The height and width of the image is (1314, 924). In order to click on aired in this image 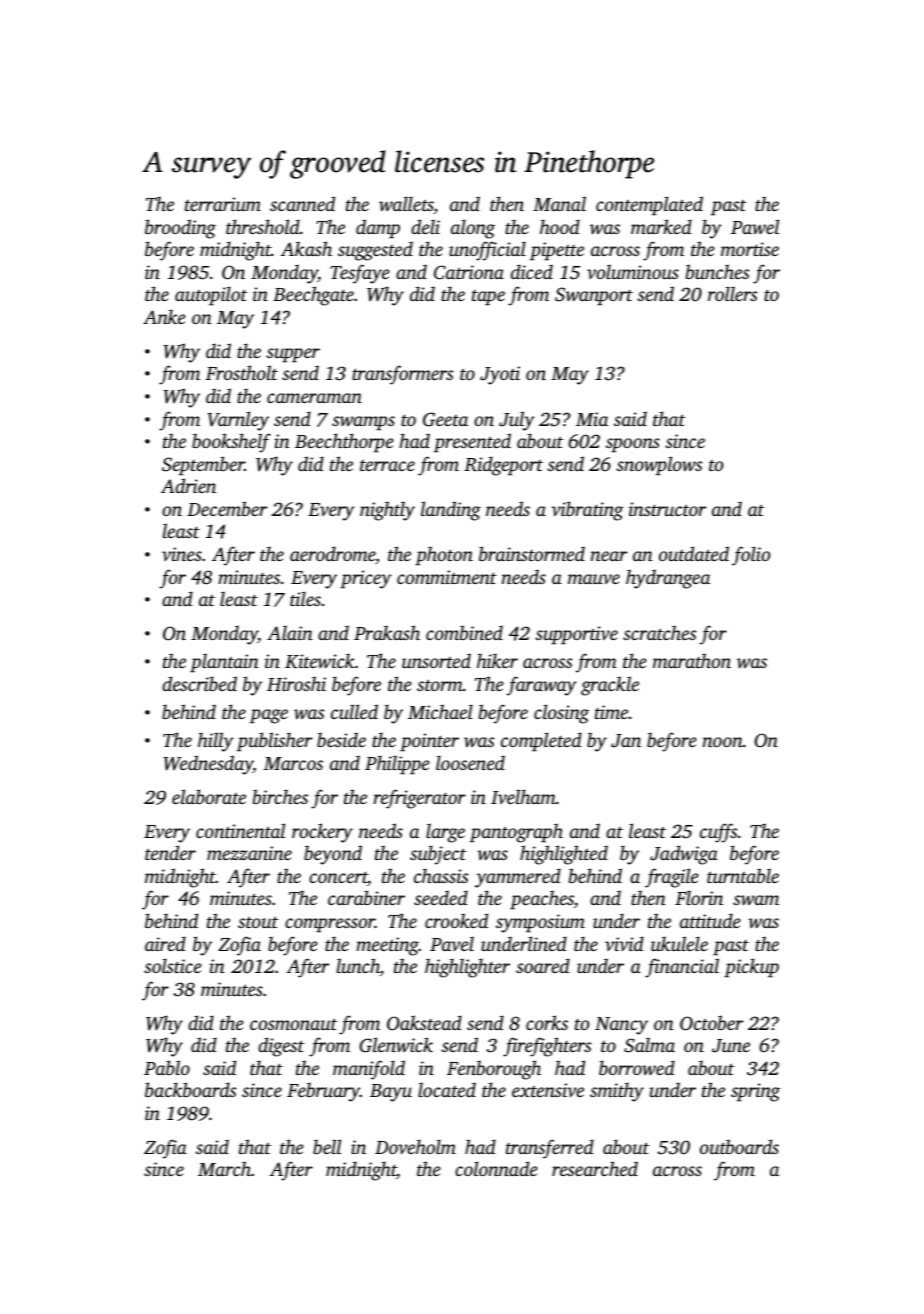, I will do `click(165, 943)`.
